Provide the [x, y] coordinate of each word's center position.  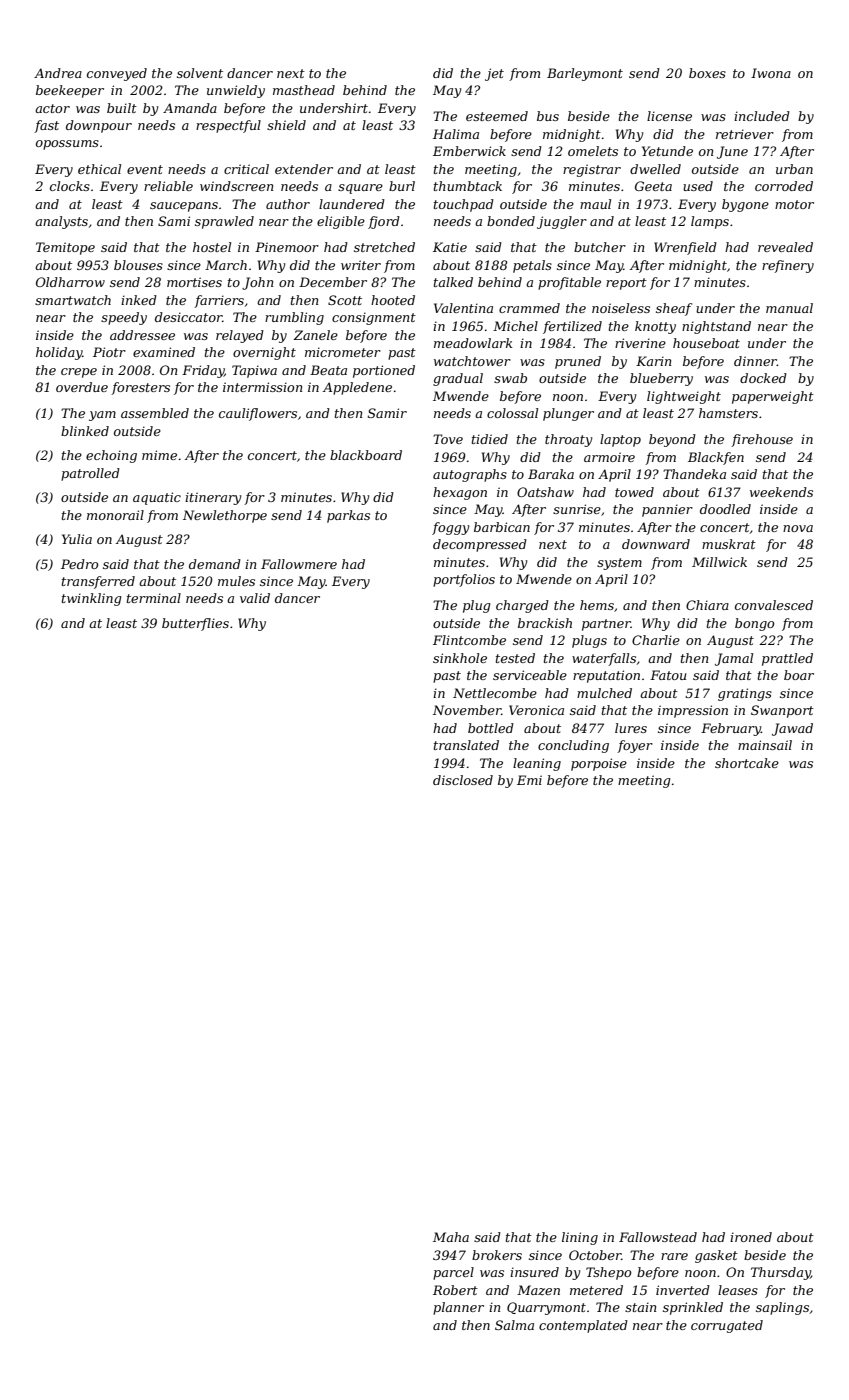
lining [580, 1238]
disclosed [463, 780]
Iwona [771, 73]
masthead [304, 90]
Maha [451, 1237]
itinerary [213, 498]
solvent [200, 73]
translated [466, 745]
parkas [348, 516]
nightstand [716, 327]
